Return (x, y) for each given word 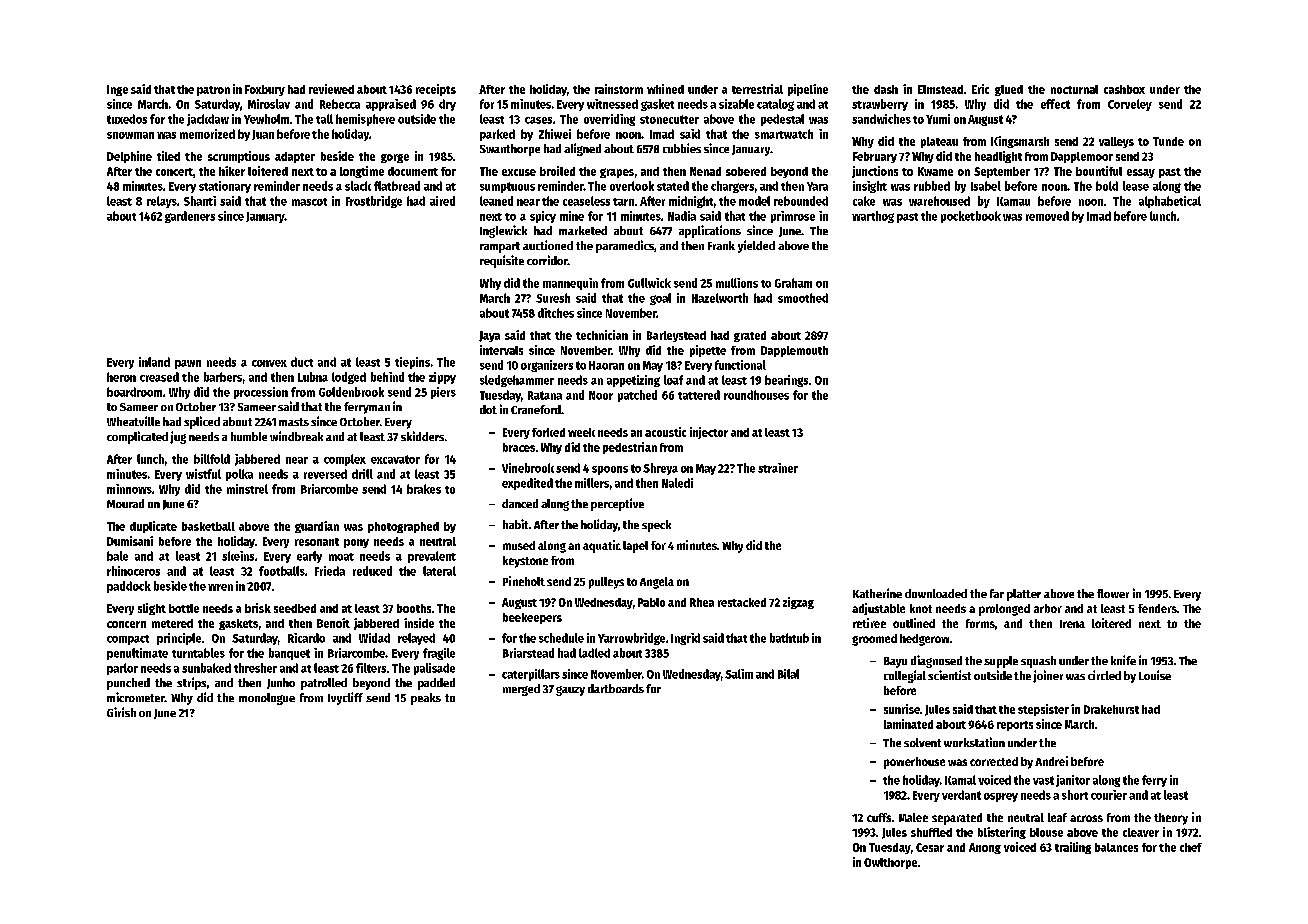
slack (358, 186)
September (1002, 172)
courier (1109, 795)
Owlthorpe (890, 863)
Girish (121, 712)
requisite (502, 261)
